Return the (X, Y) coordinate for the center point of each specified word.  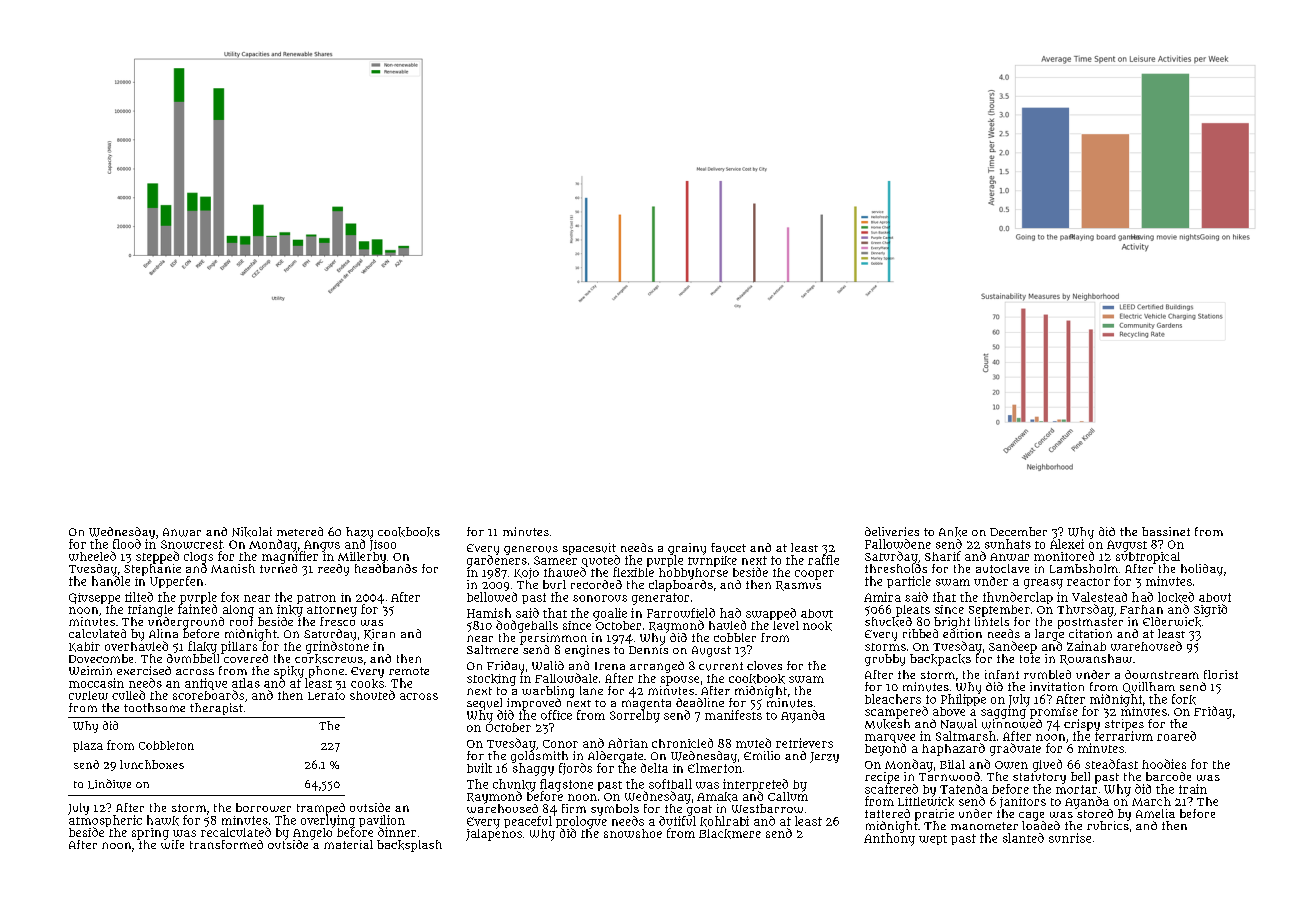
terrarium (1124, 736)
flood (127, 544)
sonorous (600, 598)
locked (1176, 597)
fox (230, 597)
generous (531, 550)
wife (172, 844)
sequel (484, 704)
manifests (733, 715)
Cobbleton (166, 745)
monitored (1064, 556)
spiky (289, 672)
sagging (1003, 713)
